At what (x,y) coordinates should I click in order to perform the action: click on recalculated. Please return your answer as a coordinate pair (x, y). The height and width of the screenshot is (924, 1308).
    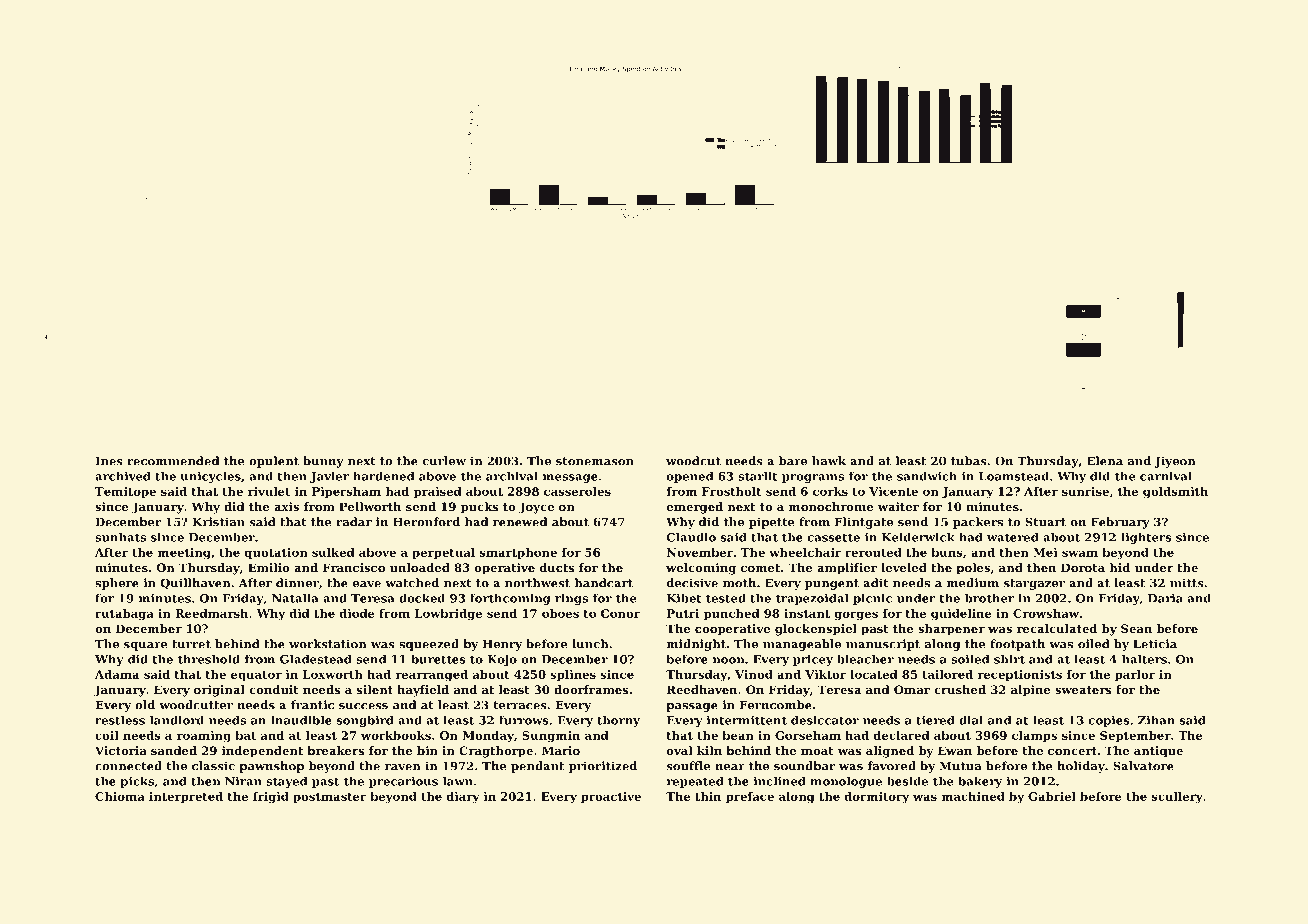
    Looking at the image, I should click on (1057, 628).
